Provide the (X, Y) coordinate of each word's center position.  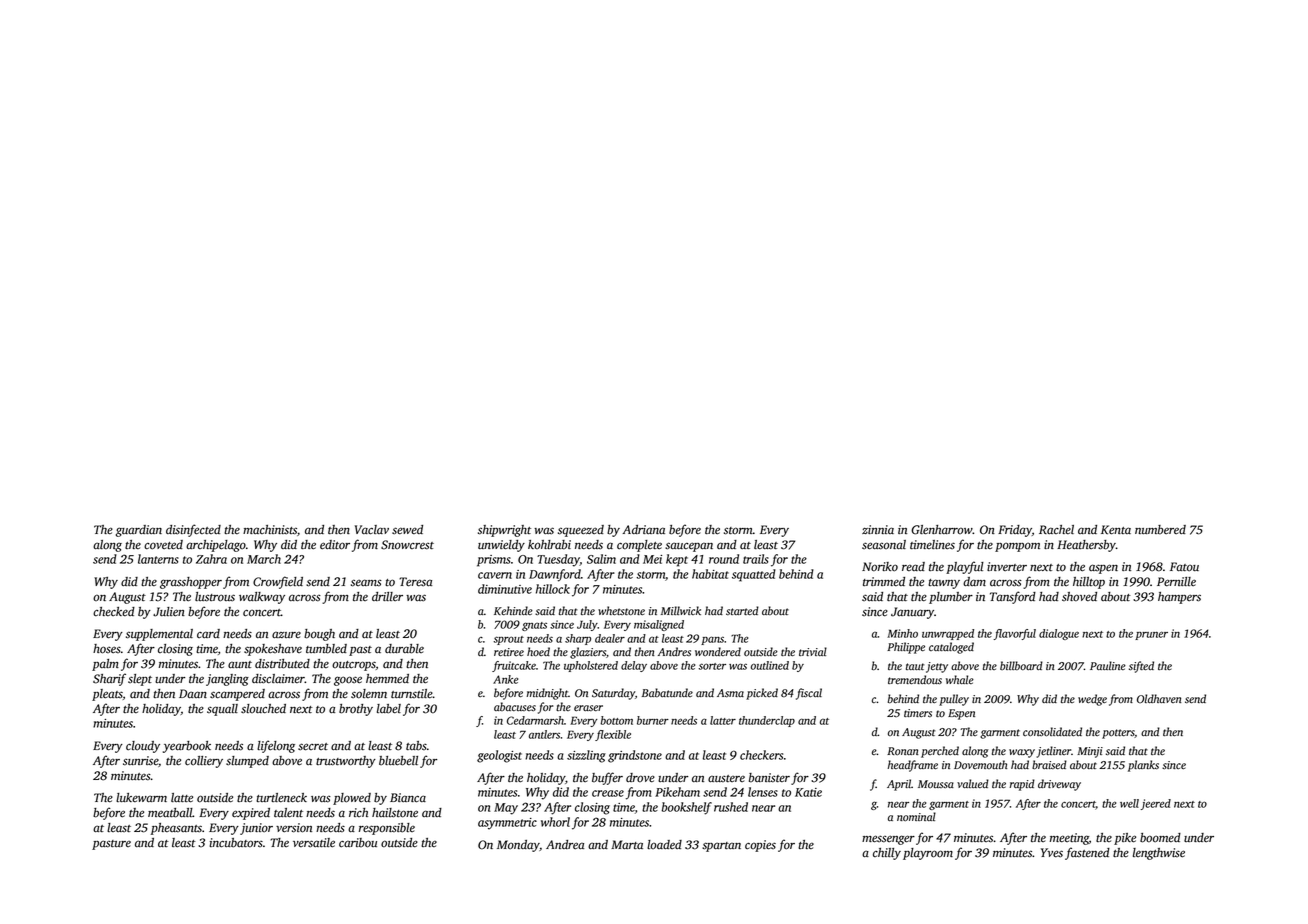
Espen (961, 714)
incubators (236, 843)
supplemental (159, 635)
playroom (928, 854)
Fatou (1184, 567)
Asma (730, 693)
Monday (518, 846)
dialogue (1059, 634)
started (742, 611)
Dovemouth (980, 764)
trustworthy (346, 762)
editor (335, 545)
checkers (761, 755)
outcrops (354, 666)
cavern (495, 575)
